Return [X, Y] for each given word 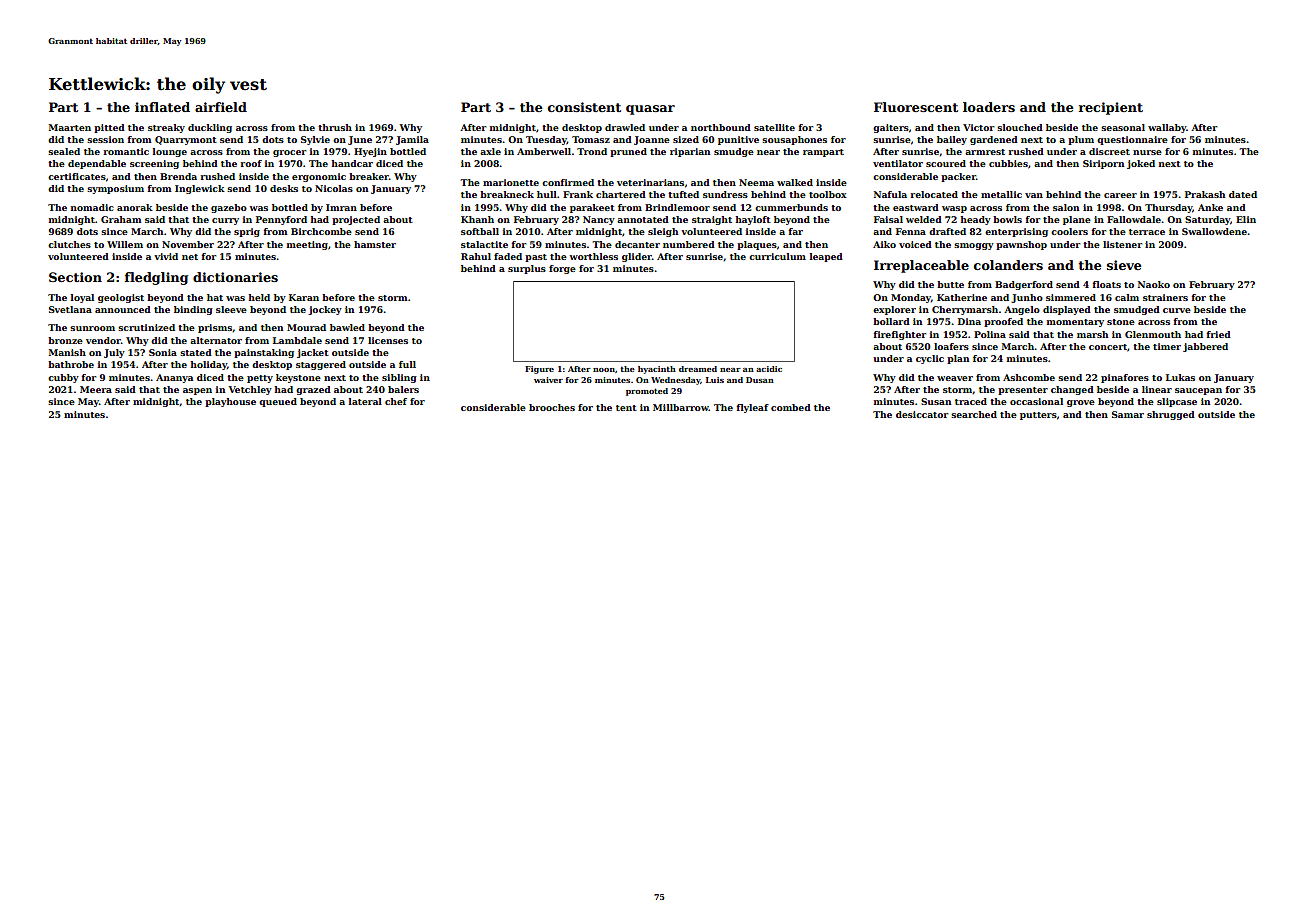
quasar [650, 110]
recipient [1111, 108]
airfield [221, 107]
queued [278, 402]
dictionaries [235, 277]
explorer [894, 310]
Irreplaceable [921, 266]
